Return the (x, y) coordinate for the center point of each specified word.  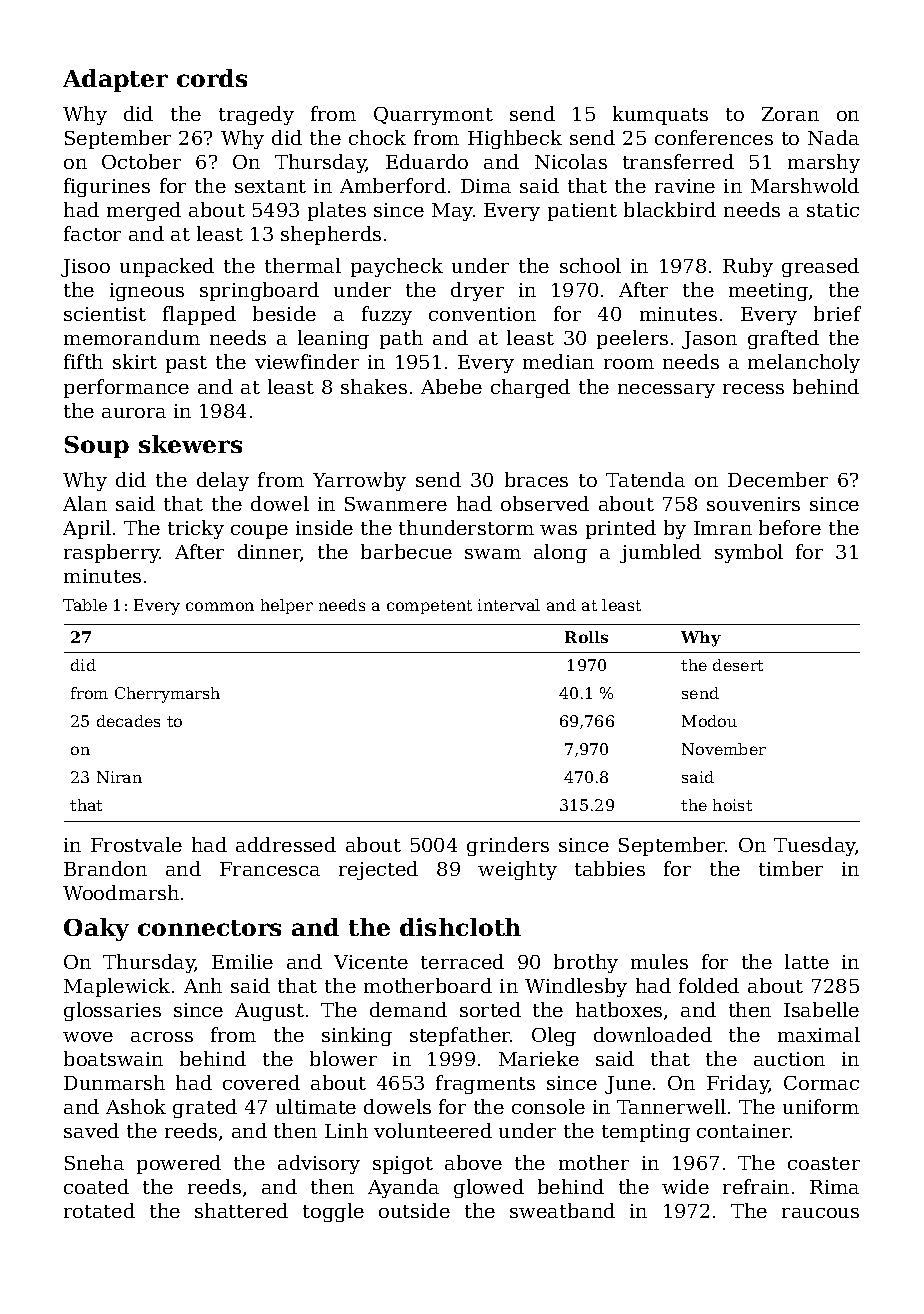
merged (144, 211)
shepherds (331, 235)
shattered (241, 1210)
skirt (135, 361)
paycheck (397, 267)
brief (837, 313)
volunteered (433, 1130)
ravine (685, 186)
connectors (209, 928)
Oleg (554, 1036)
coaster (824, 1163)
